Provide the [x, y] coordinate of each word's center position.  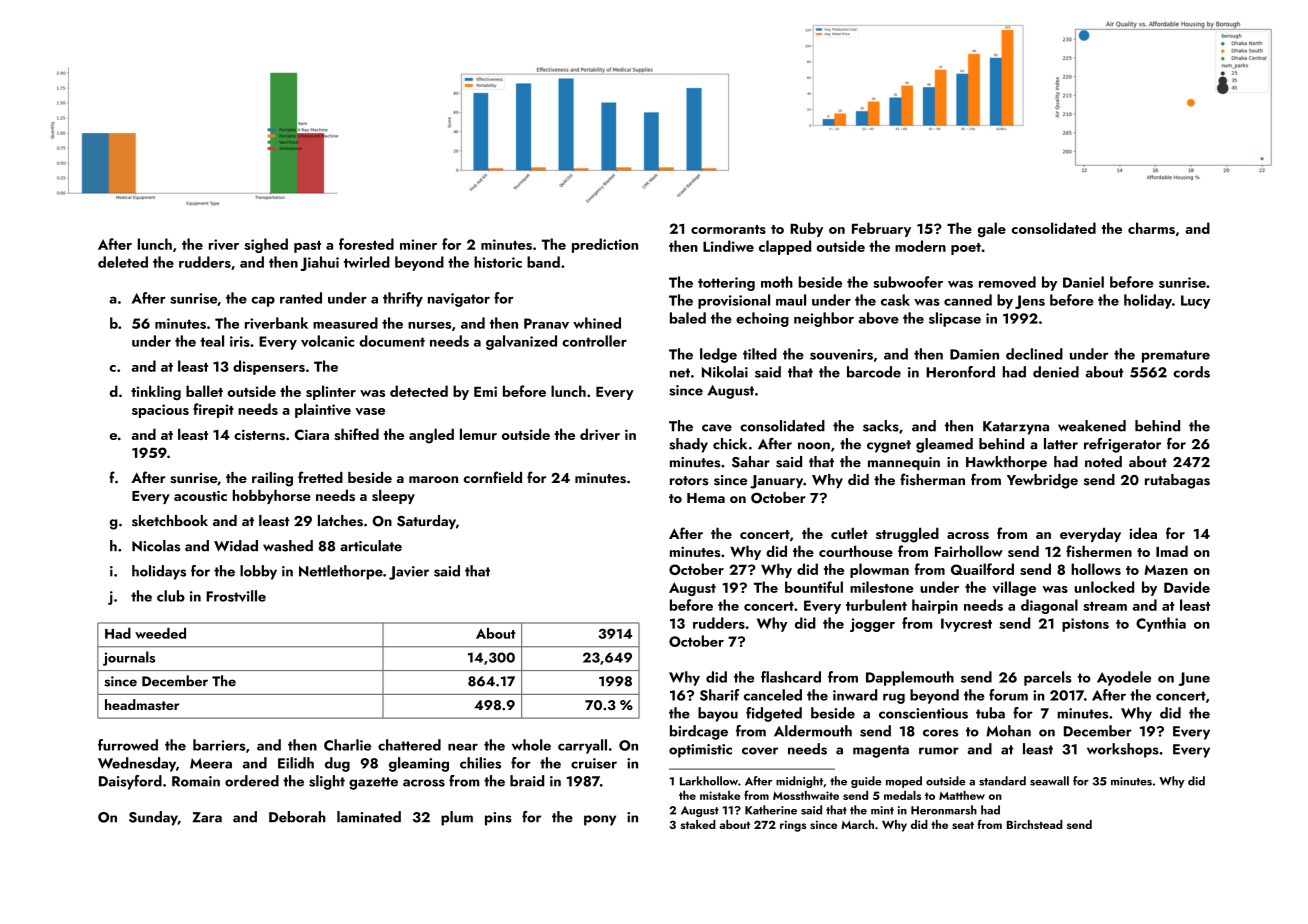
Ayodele [1124, 678]
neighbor [824, 319]
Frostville [236, 596]
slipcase [955, 319]
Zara [207, 817]
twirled [367, 262]
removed [1007, 282]
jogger [872, 625]
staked [698, 824]
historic [498, 262]
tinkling [156, 392]
